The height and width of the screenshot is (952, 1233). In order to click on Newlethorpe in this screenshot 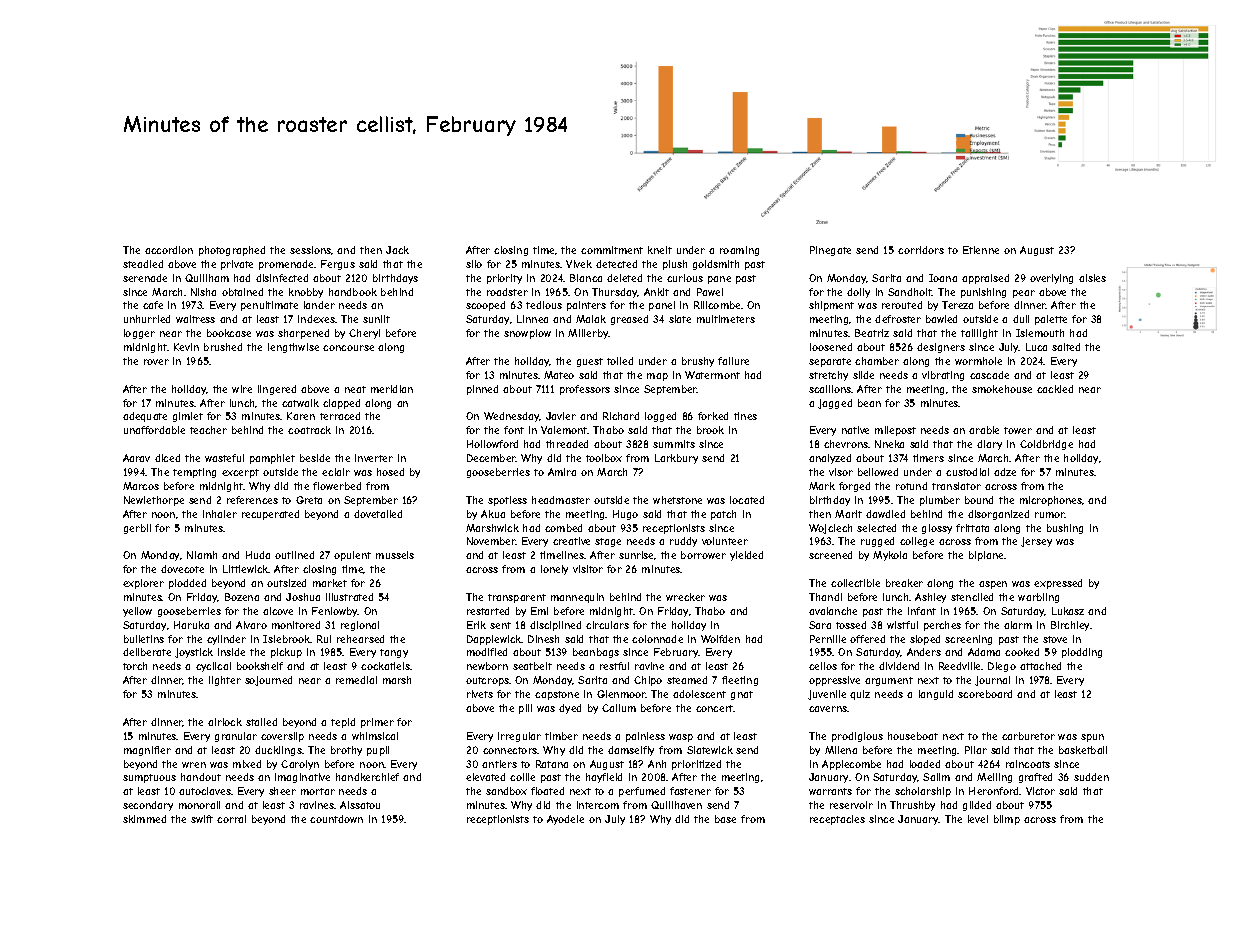, I will do `click(154, 501)`.
